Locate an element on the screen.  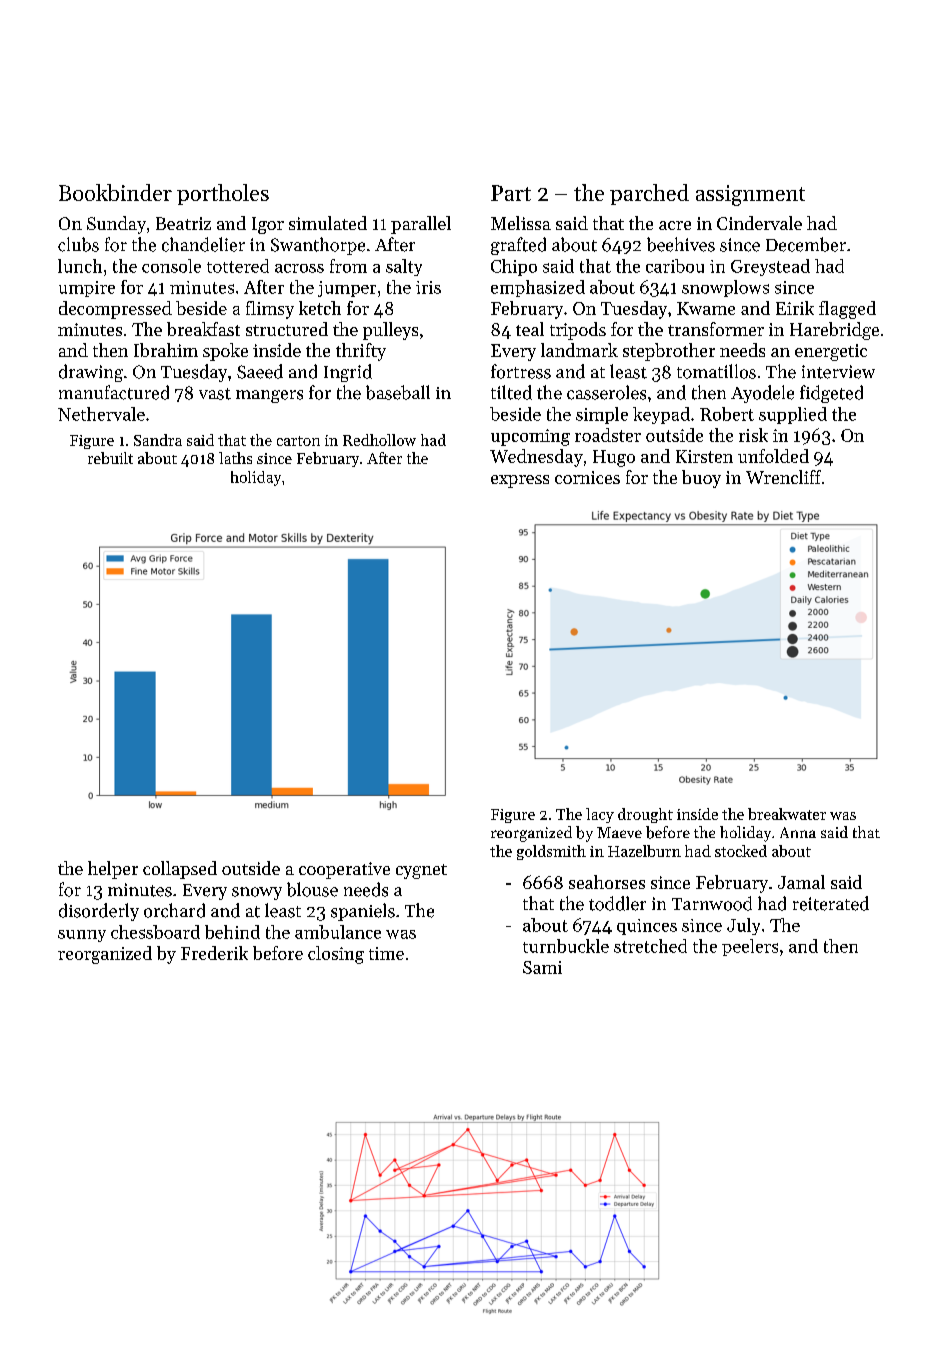
chessboard is located at coordinates (155, 932).
